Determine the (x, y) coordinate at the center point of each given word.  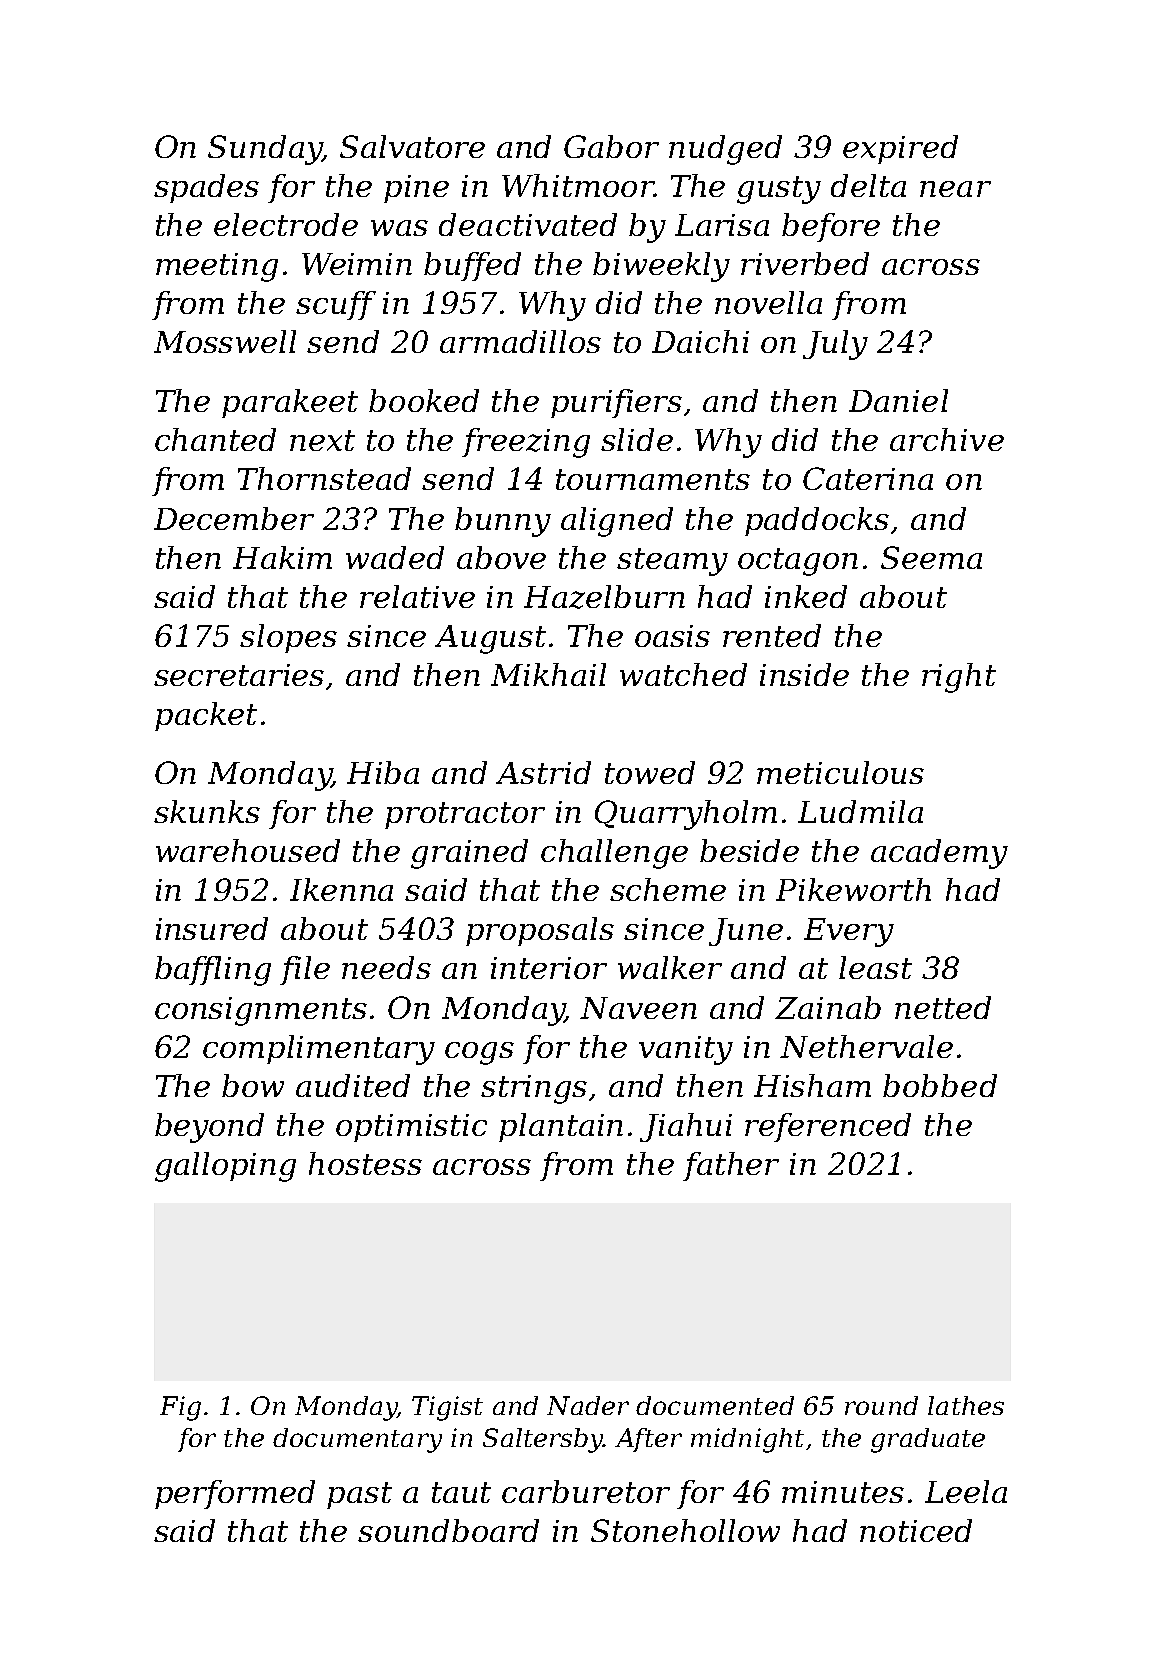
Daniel (898, 400)
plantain (561, 1127)
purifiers (616, 403)
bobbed (940, 1085)
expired (900, 149)
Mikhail (548, 674)
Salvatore (412, 146)
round (881, 1405)
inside (804, 674)
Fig (180, 1408)
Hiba (383, 772)
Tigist (447, 1408)
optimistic (411, 1128)
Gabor (611, 146)
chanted (215, 439)
